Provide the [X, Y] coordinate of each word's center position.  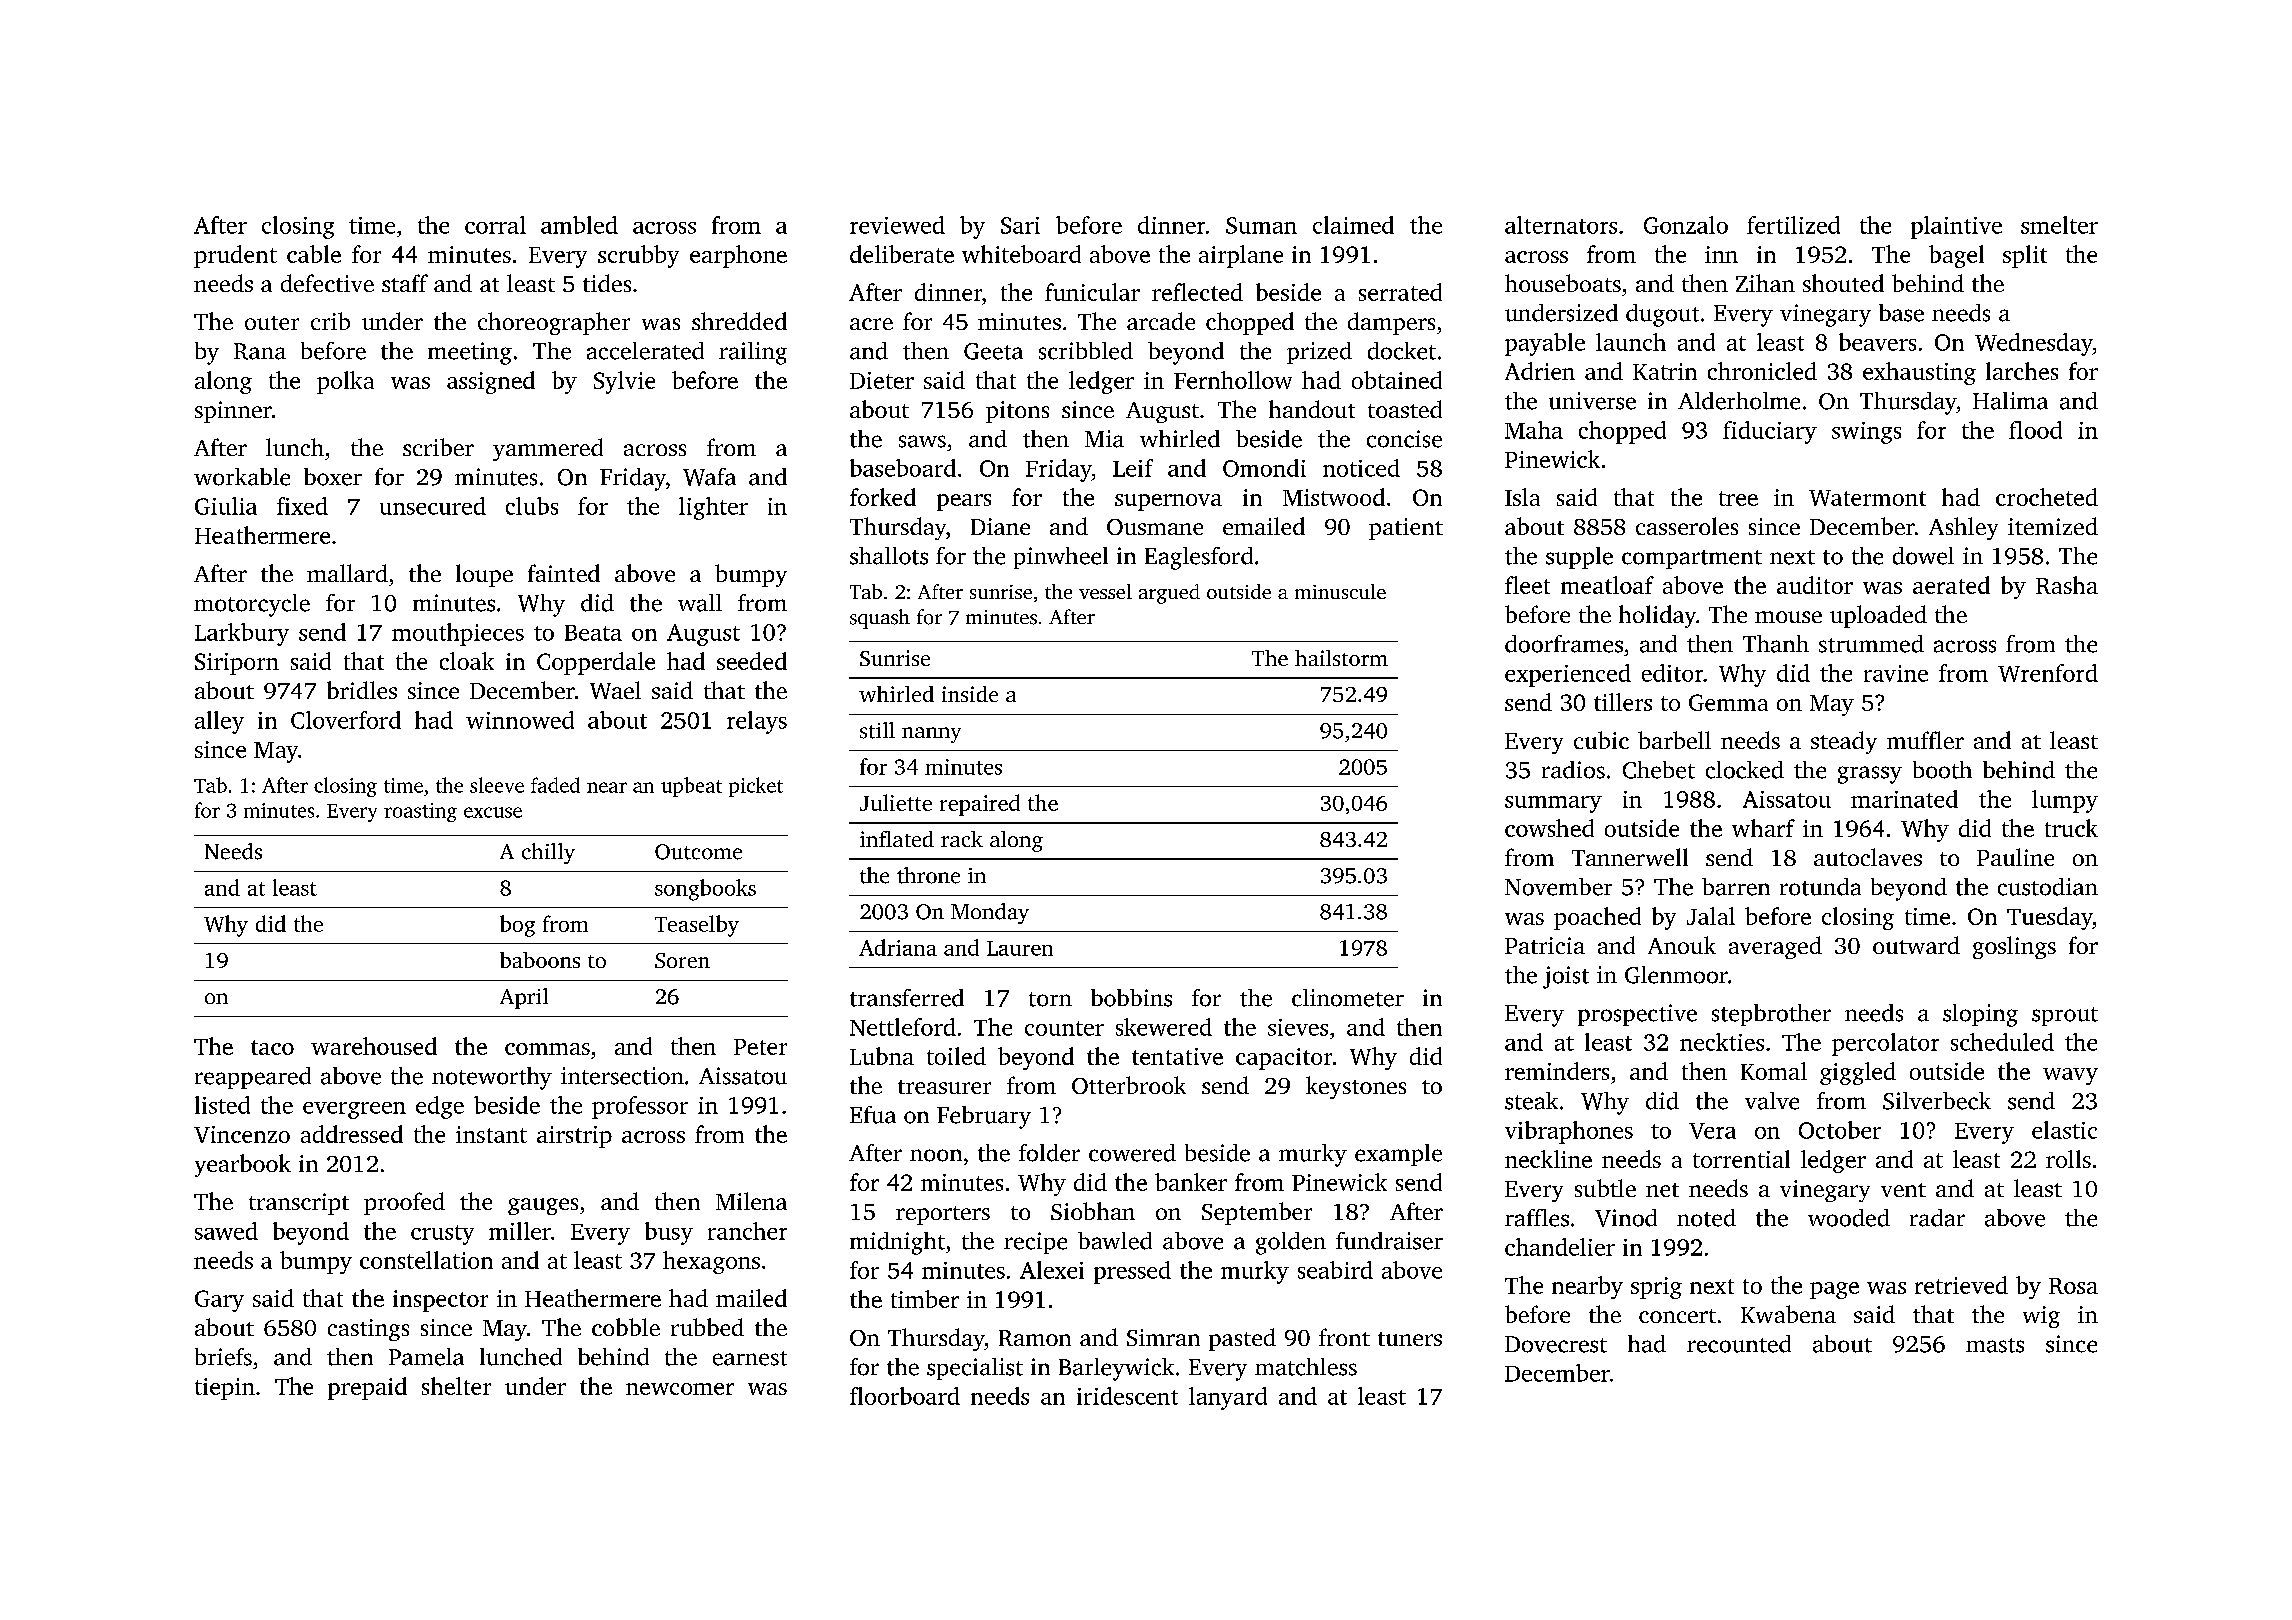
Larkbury [242, 634]
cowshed [1549, 828]
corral [495, 225]
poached [1597, 918]
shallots [889, 556]
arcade [1161, 321]
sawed [226, 1231]
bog [517, 926]
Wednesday [2034, 344]
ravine [1896, 673]
